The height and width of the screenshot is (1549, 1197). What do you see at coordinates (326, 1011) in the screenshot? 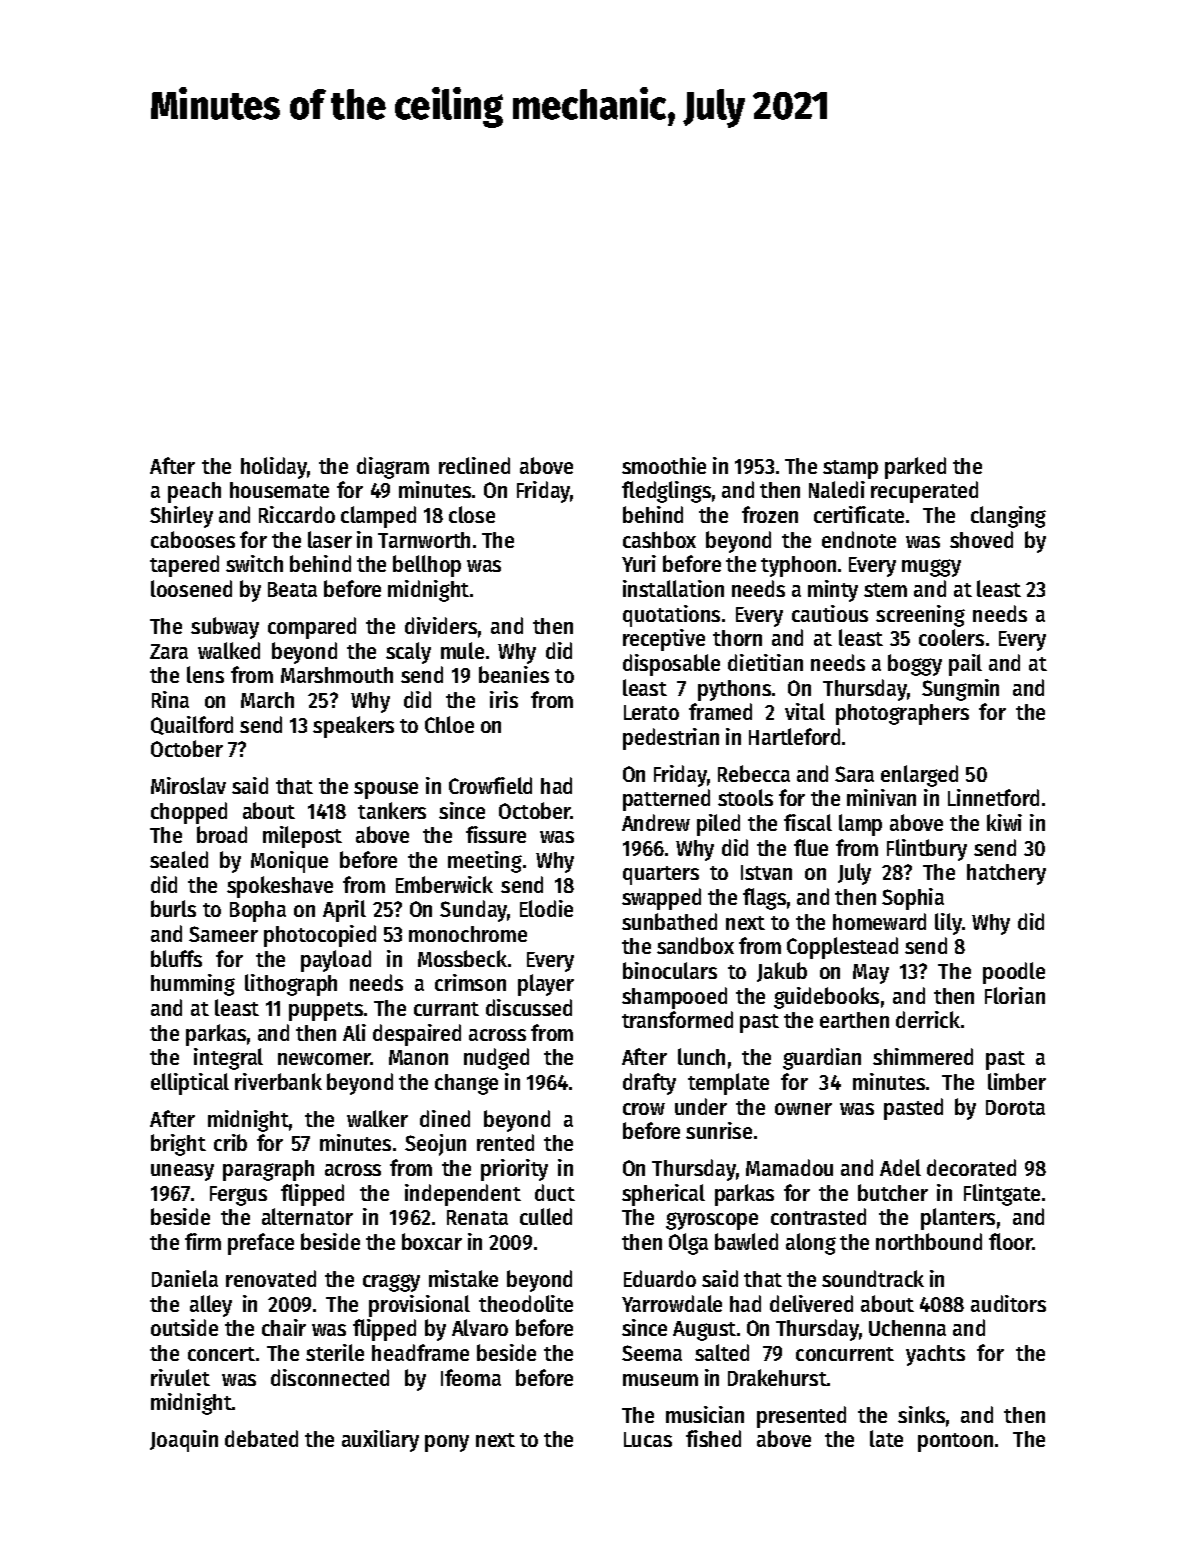
I see `puppets` at bounding box center [326, 1011].
